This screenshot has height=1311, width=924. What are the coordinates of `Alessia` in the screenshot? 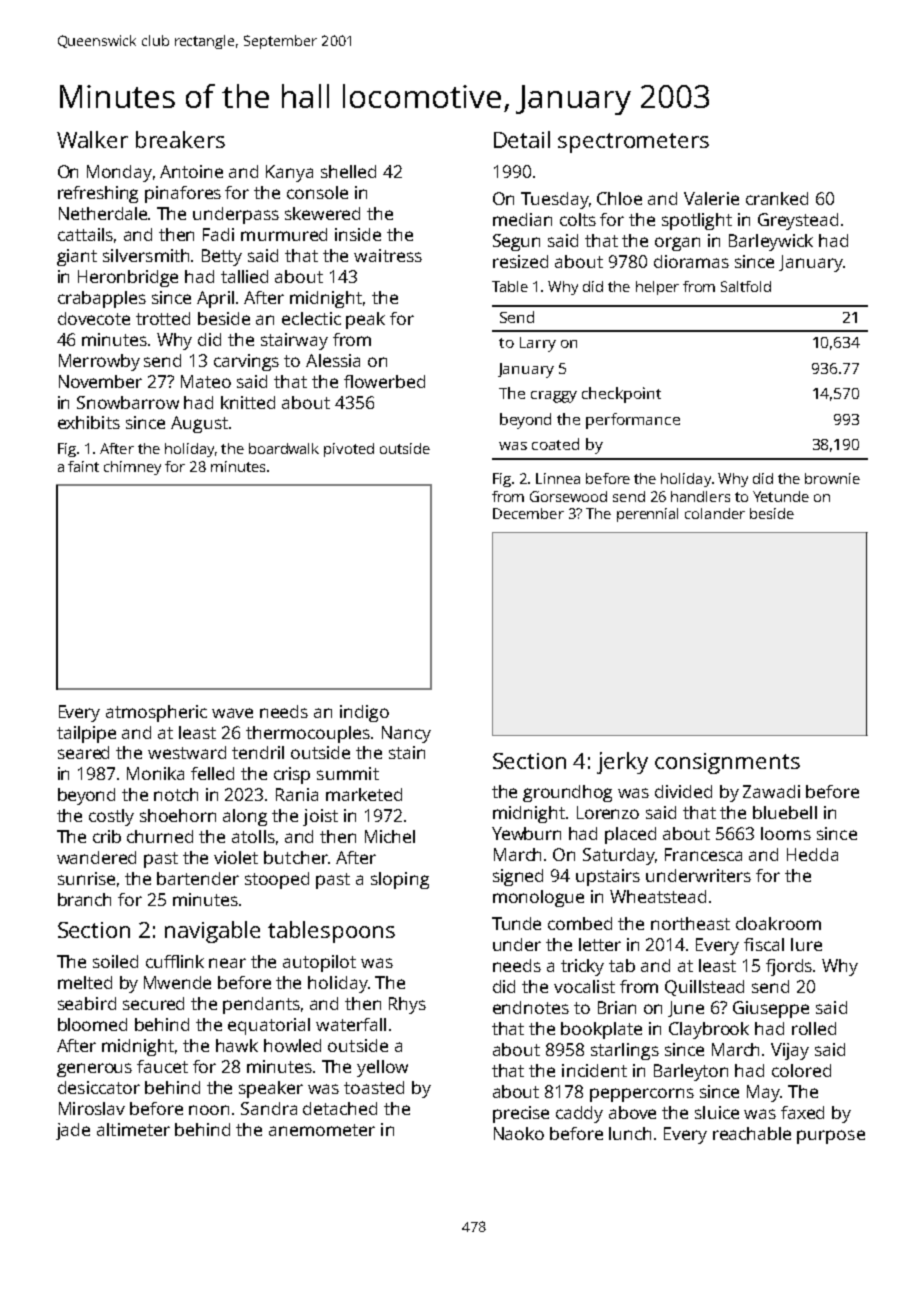 It's located at (333, 360).
